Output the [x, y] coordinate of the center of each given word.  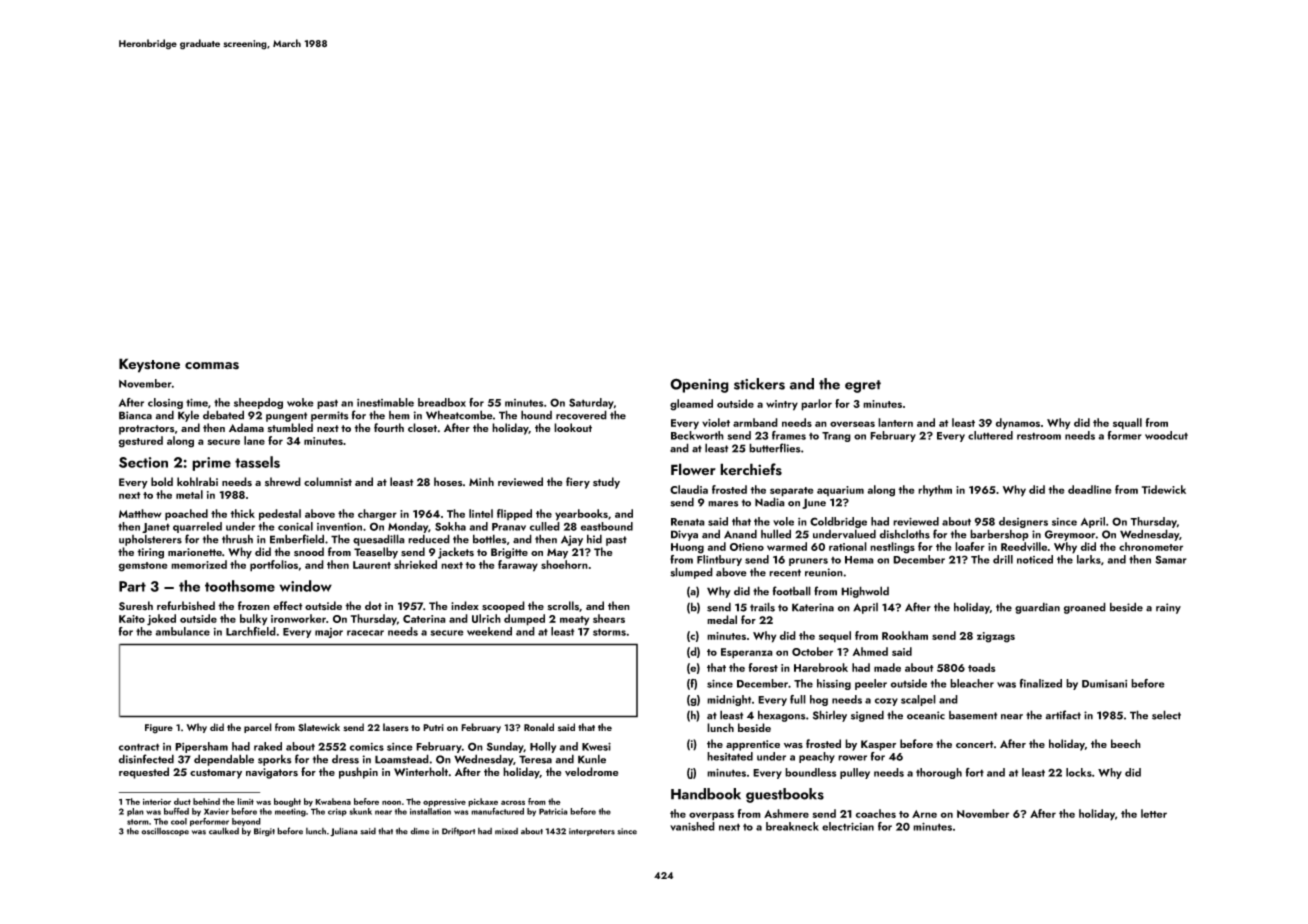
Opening [699, 385]
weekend [489, 631]
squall [1127, 424]
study [606, 483]
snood [309, 552]
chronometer [1151, 546]
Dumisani [1104, 684]
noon [391, 802]
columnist [328, 481]
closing [165, 403]
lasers [396, 727]
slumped [691, 573]
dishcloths [905, 534]
